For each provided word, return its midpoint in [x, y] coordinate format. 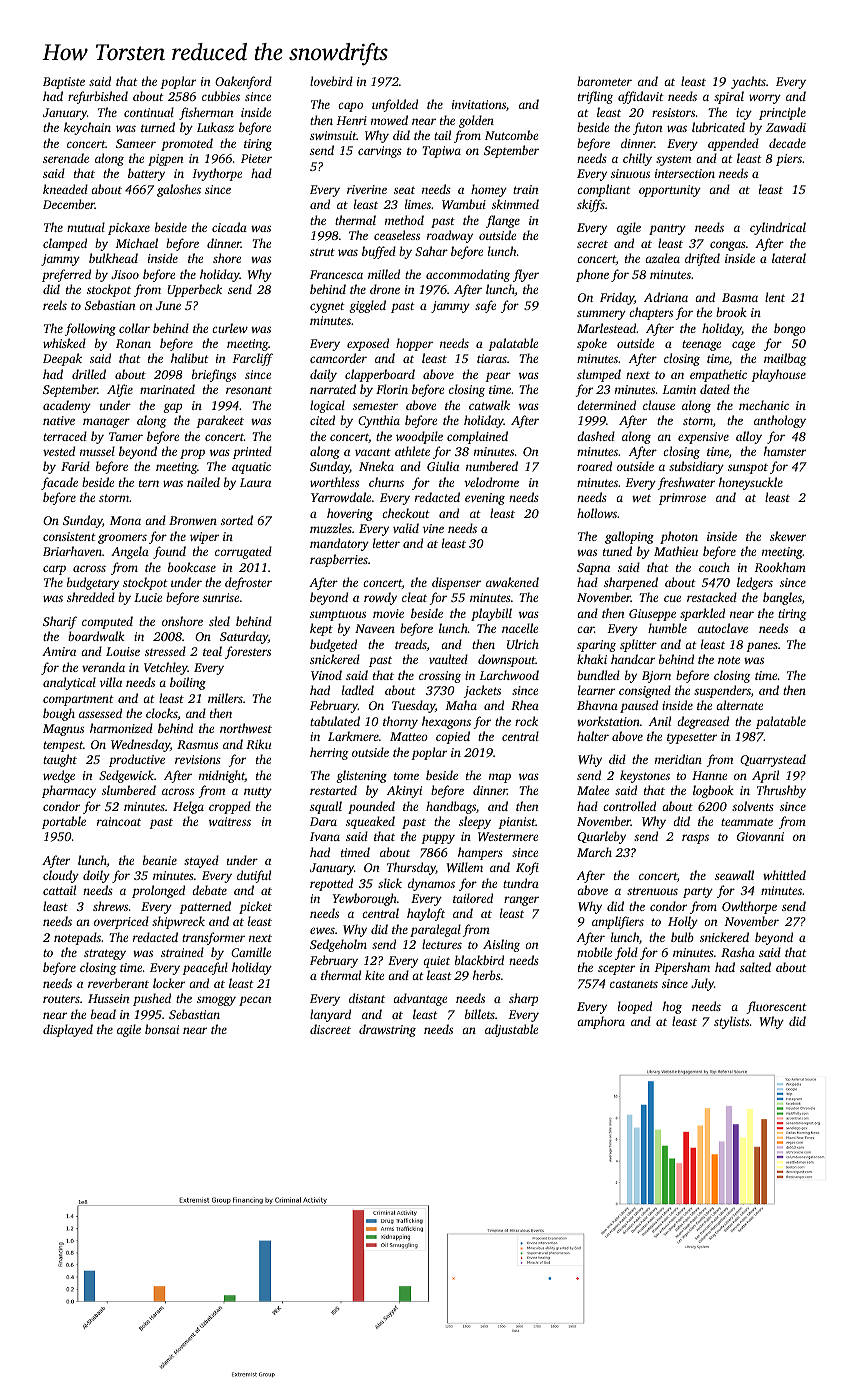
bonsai [162, 1029]
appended [733, 144]
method [404, 220]
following [90, 329]
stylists [731, 1022]
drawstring [387, 1030]
